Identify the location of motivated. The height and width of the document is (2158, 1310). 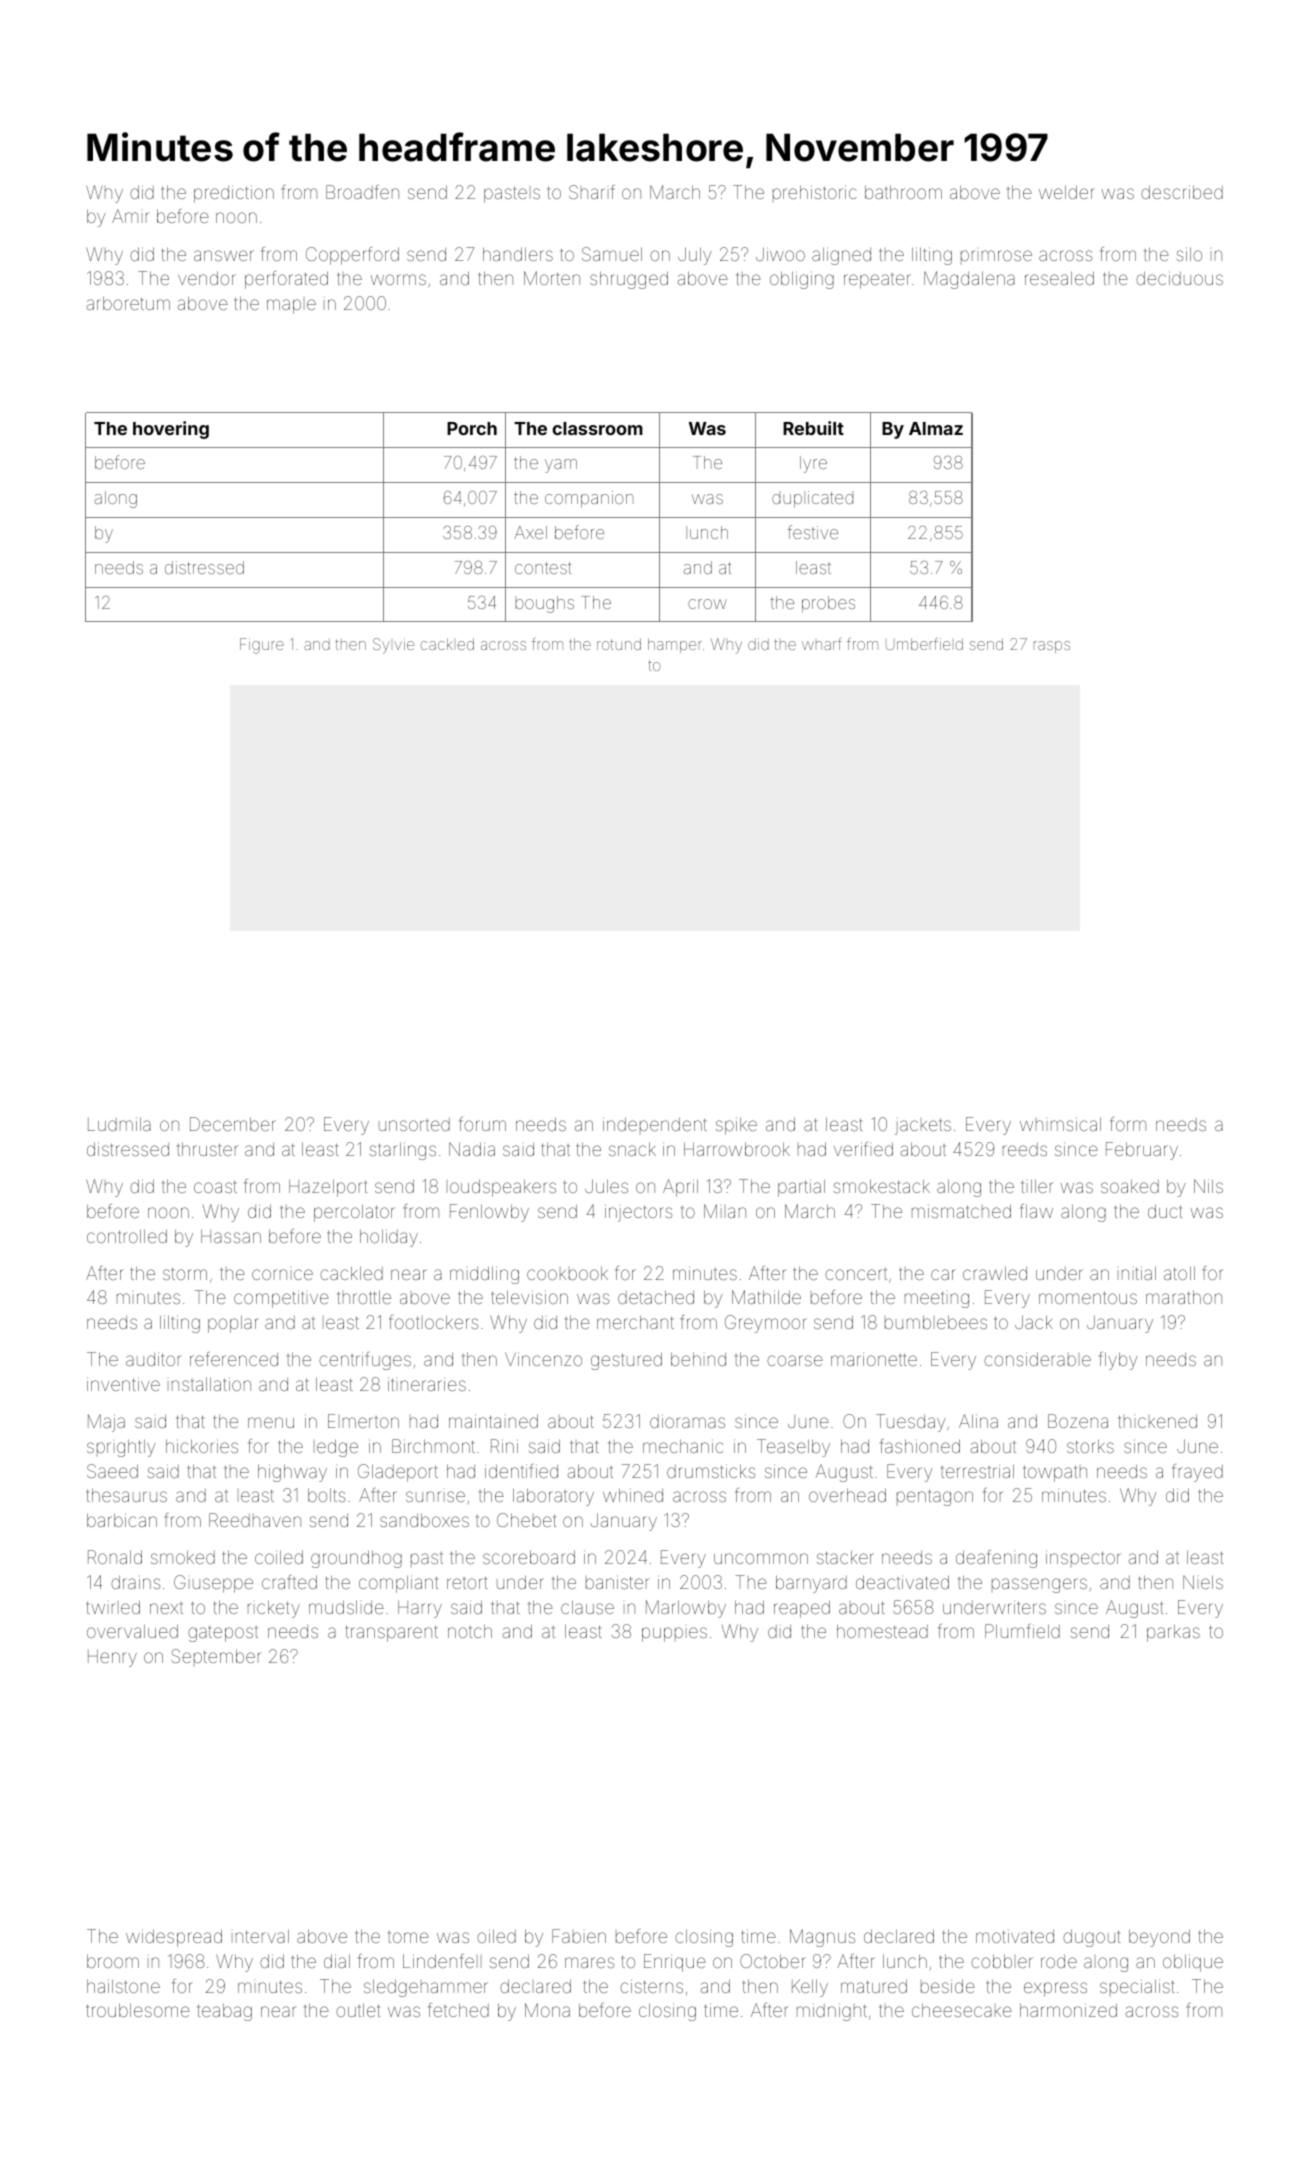
(1015, 1936).
